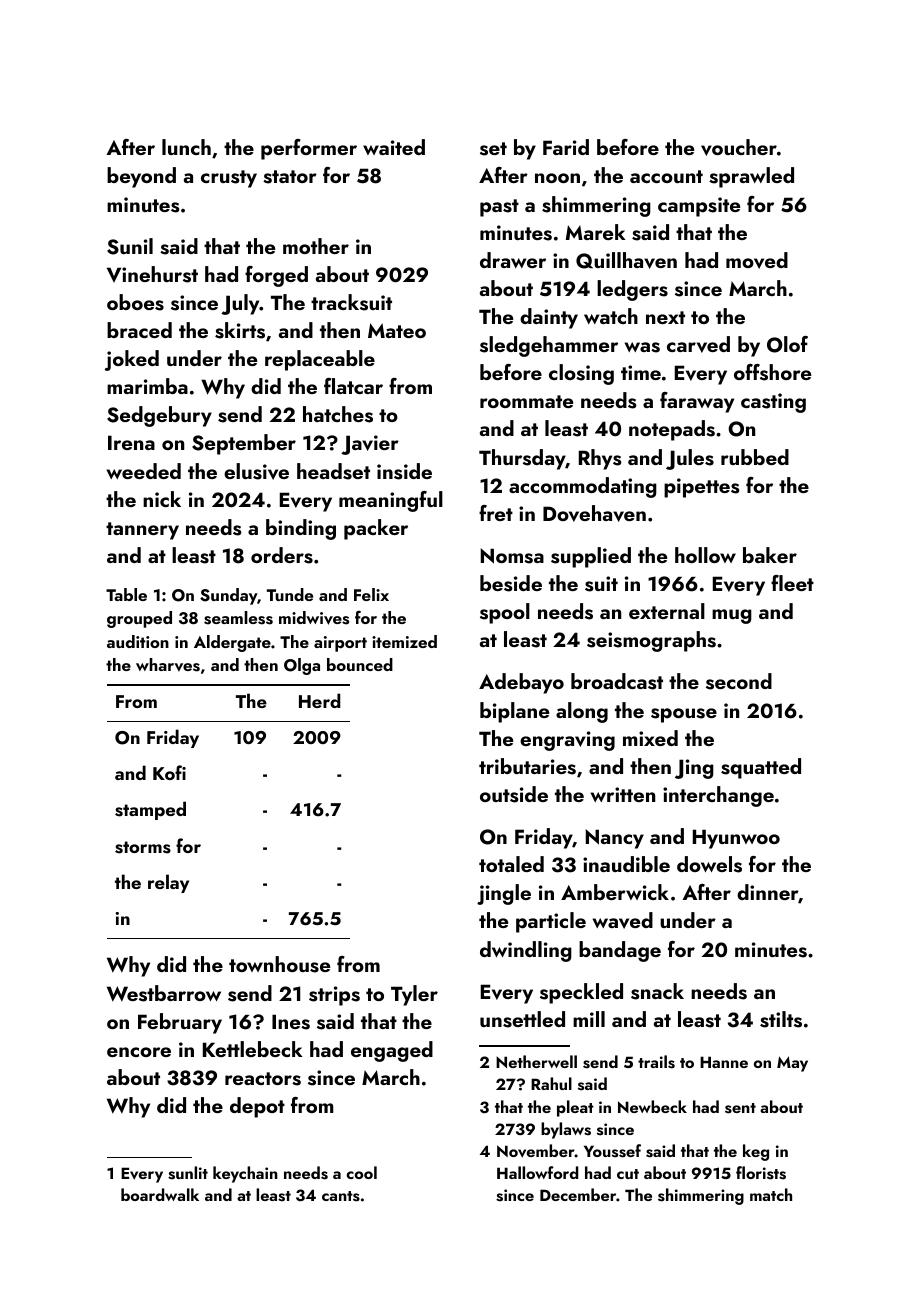 The height and width of the screenshot is (1311, 924). I want to click on December, so click(578, 1194).
